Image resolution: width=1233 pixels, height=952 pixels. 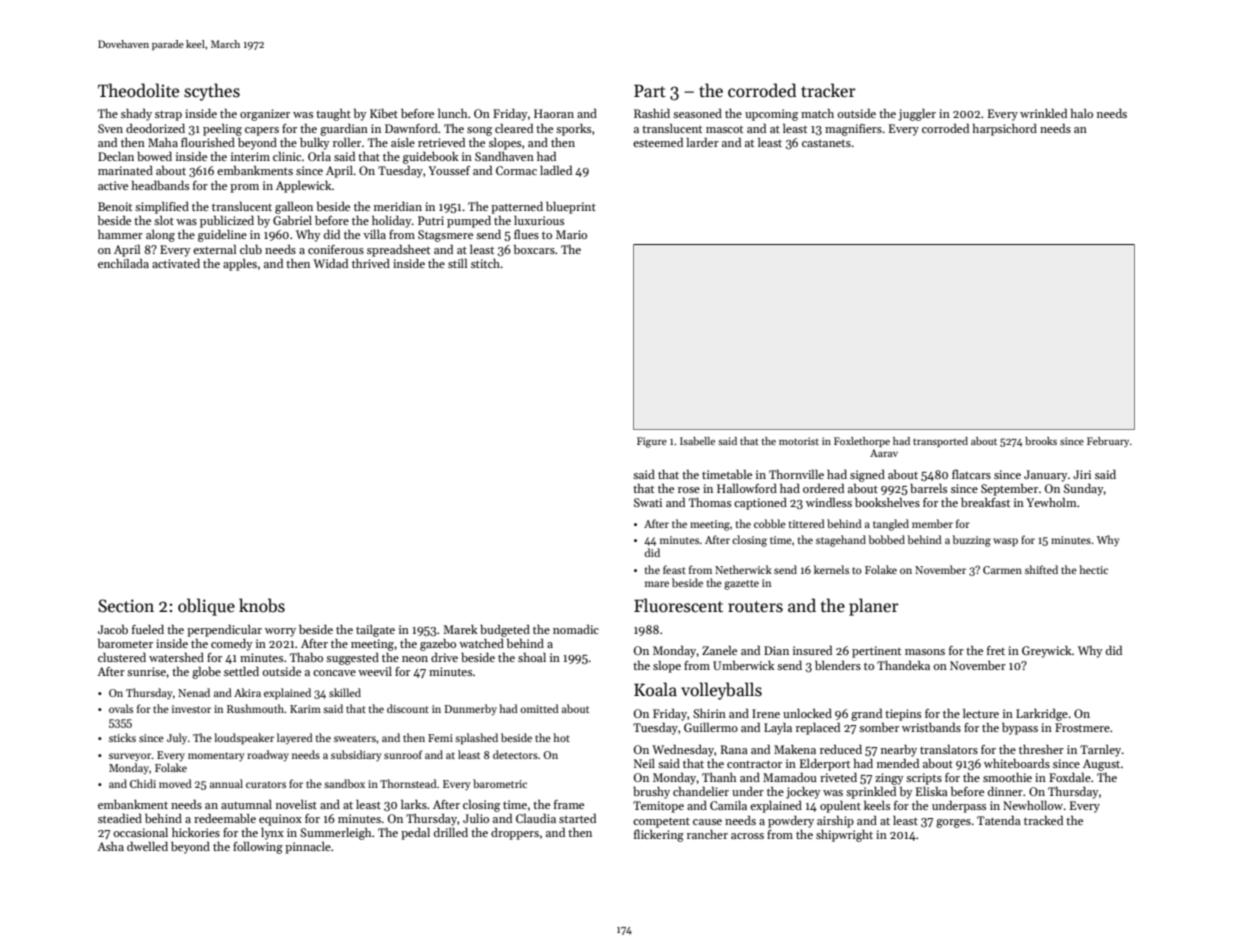 What do you see at coordinates (505, 630) in the document?
I see `budgeted` at bounding box center [505, 630].
